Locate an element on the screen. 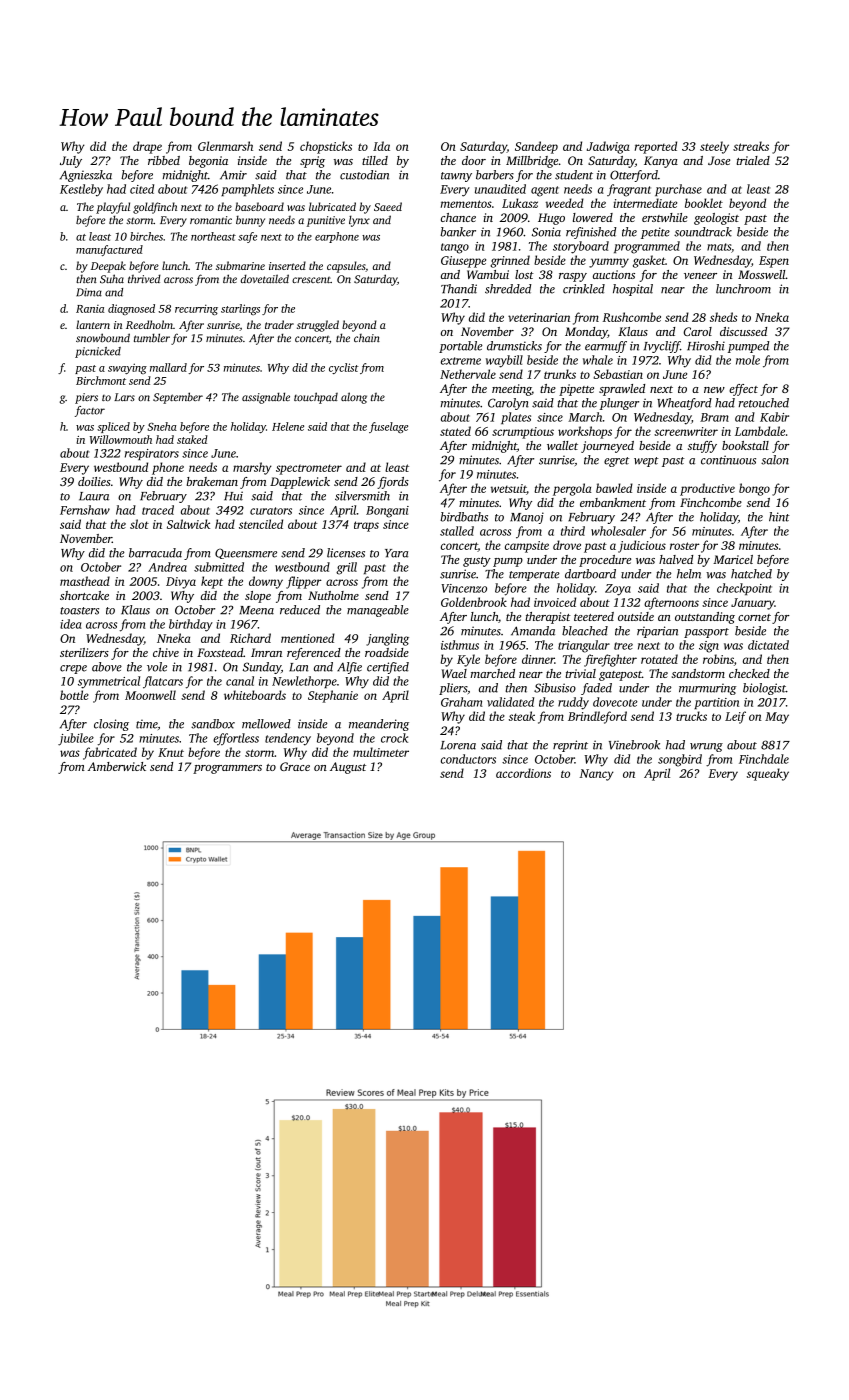 The image size is (849, 1400). closing is located at coordinates (111, 725).
